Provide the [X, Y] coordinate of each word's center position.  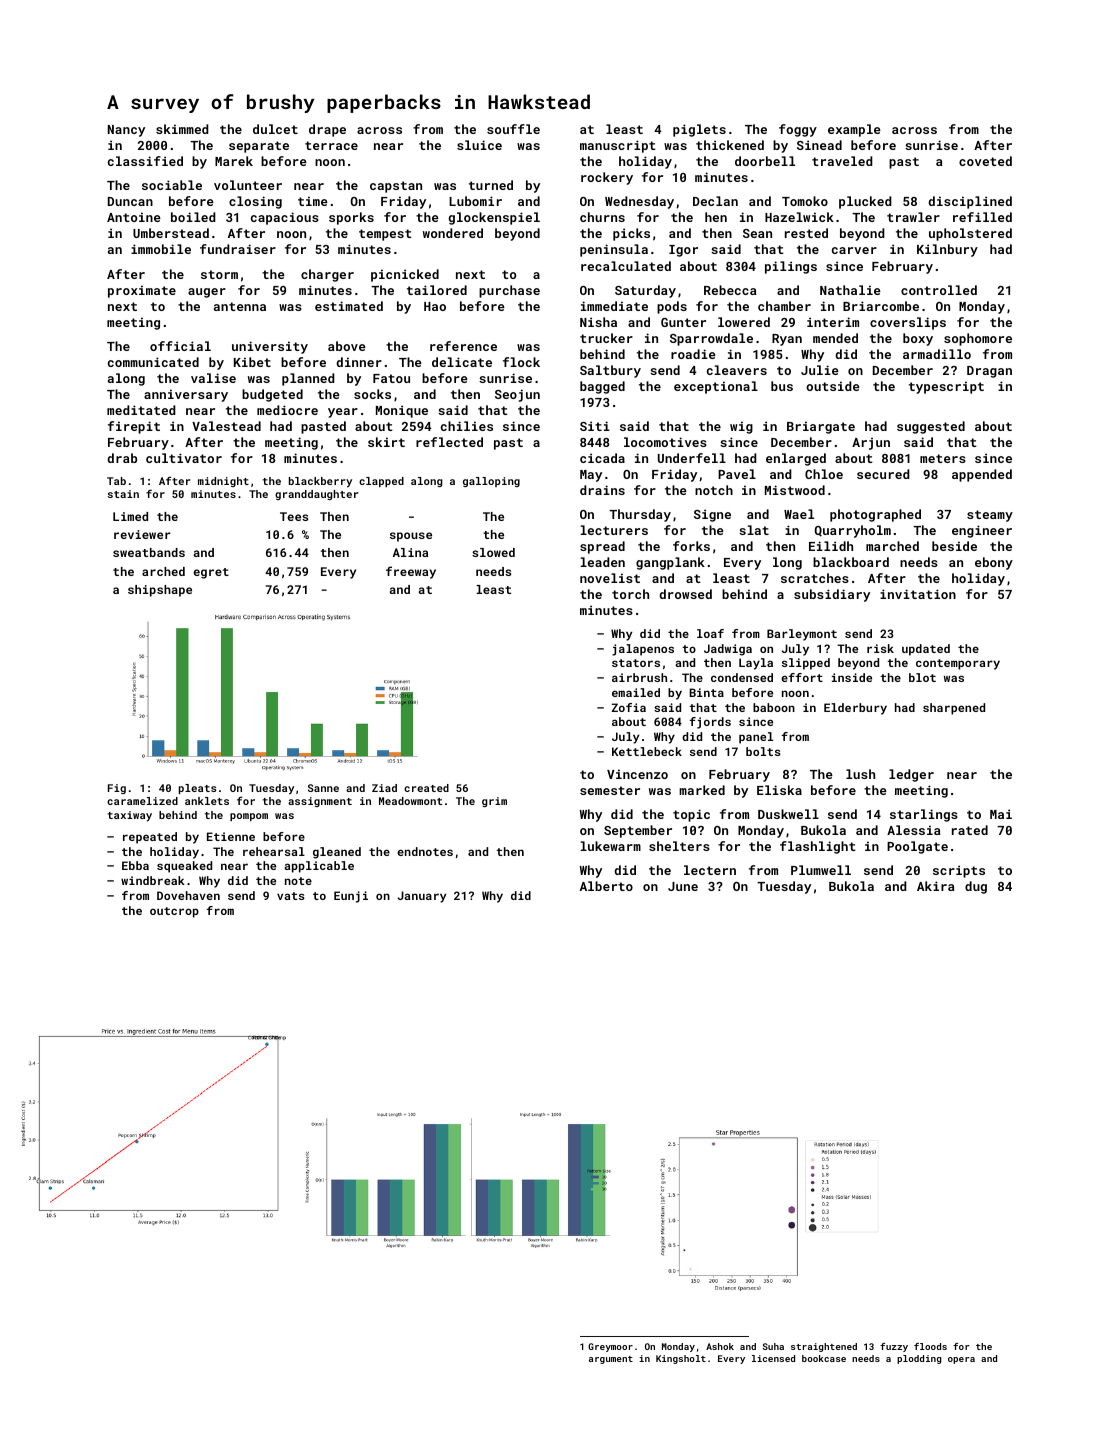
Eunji [351, 897]
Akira [935, 886]
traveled [842, 161]
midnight [223, 482]
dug [976, 887]
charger [327, 275]
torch [630, 594]
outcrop [174, 912]
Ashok [720, 1346]
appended [982, 475]
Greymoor [610, 1347]
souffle [513, 129]
